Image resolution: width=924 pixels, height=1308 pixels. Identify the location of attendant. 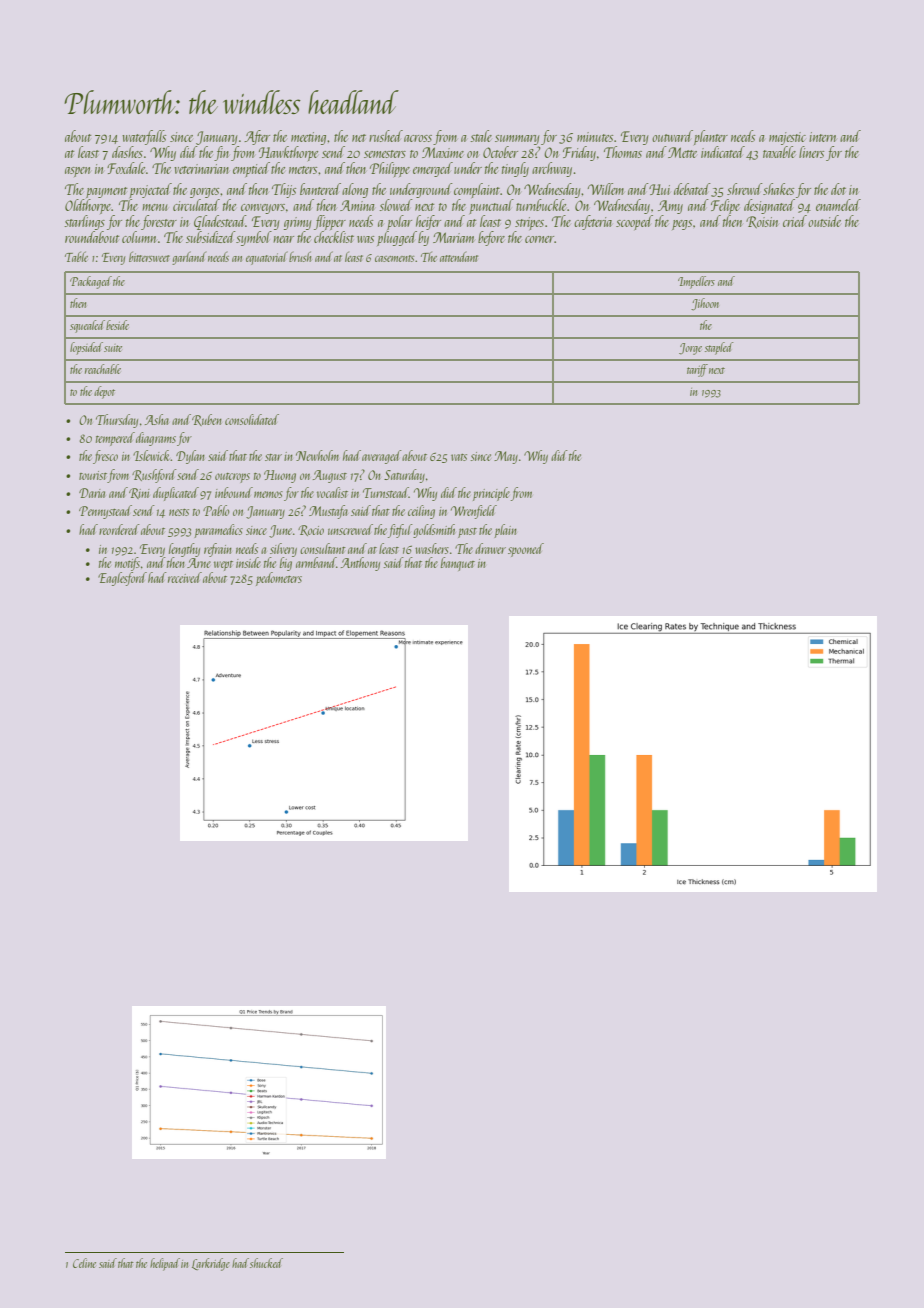
(459, 257).
